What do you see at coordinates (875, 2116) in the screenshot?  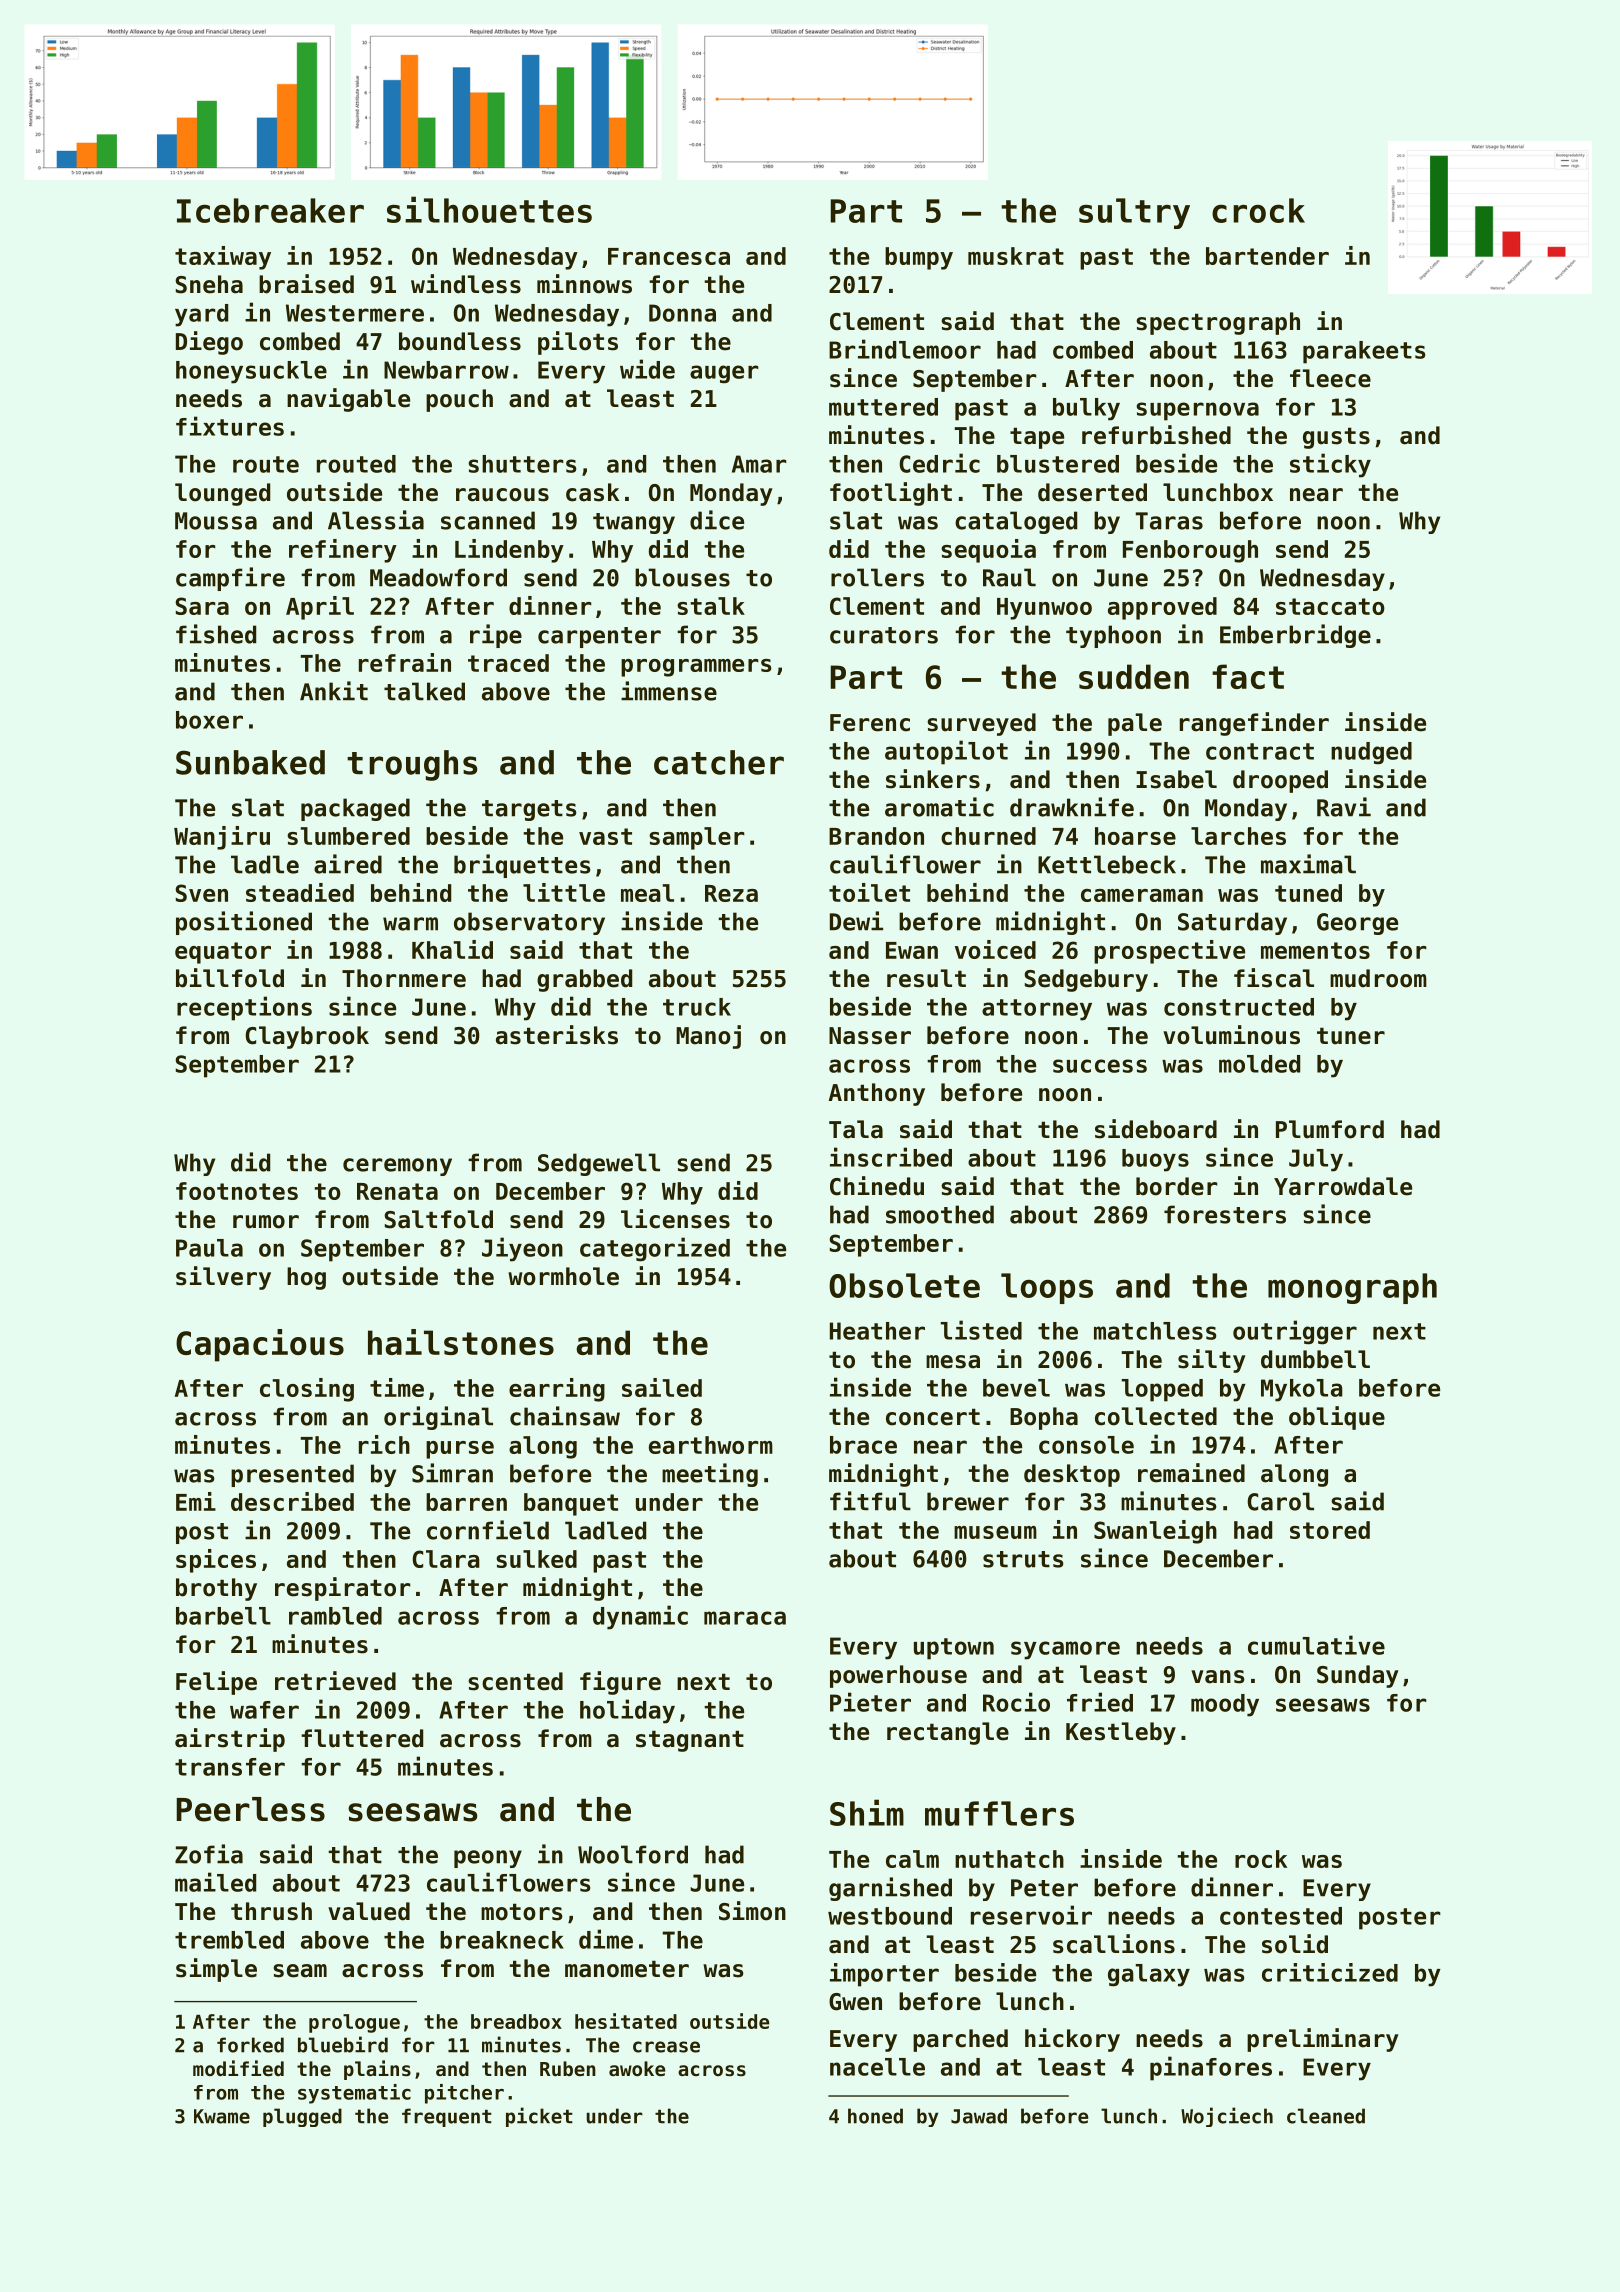 I see `honed` at bounding box center [875, 2116].
